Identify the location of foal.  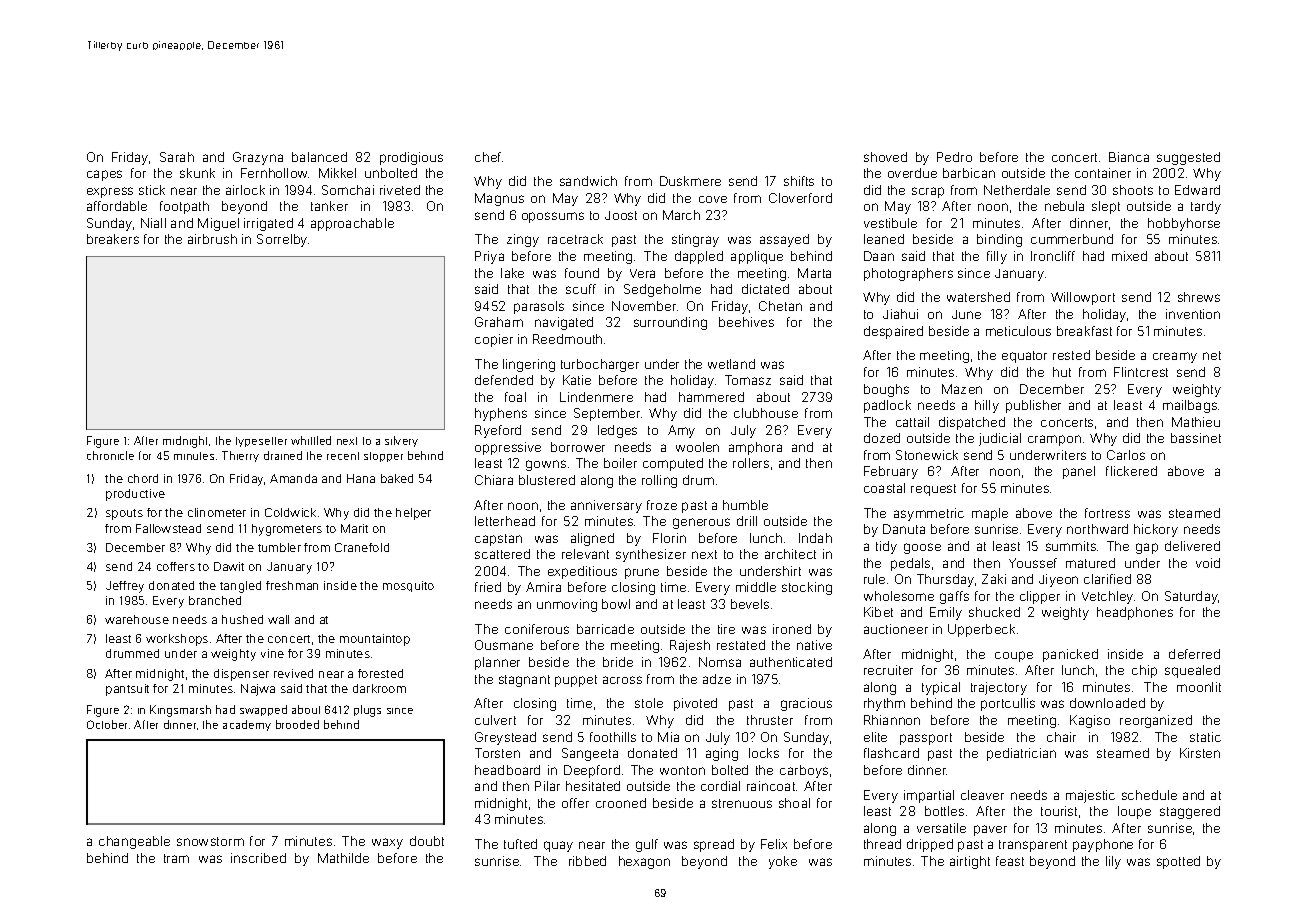
(515, 397).
